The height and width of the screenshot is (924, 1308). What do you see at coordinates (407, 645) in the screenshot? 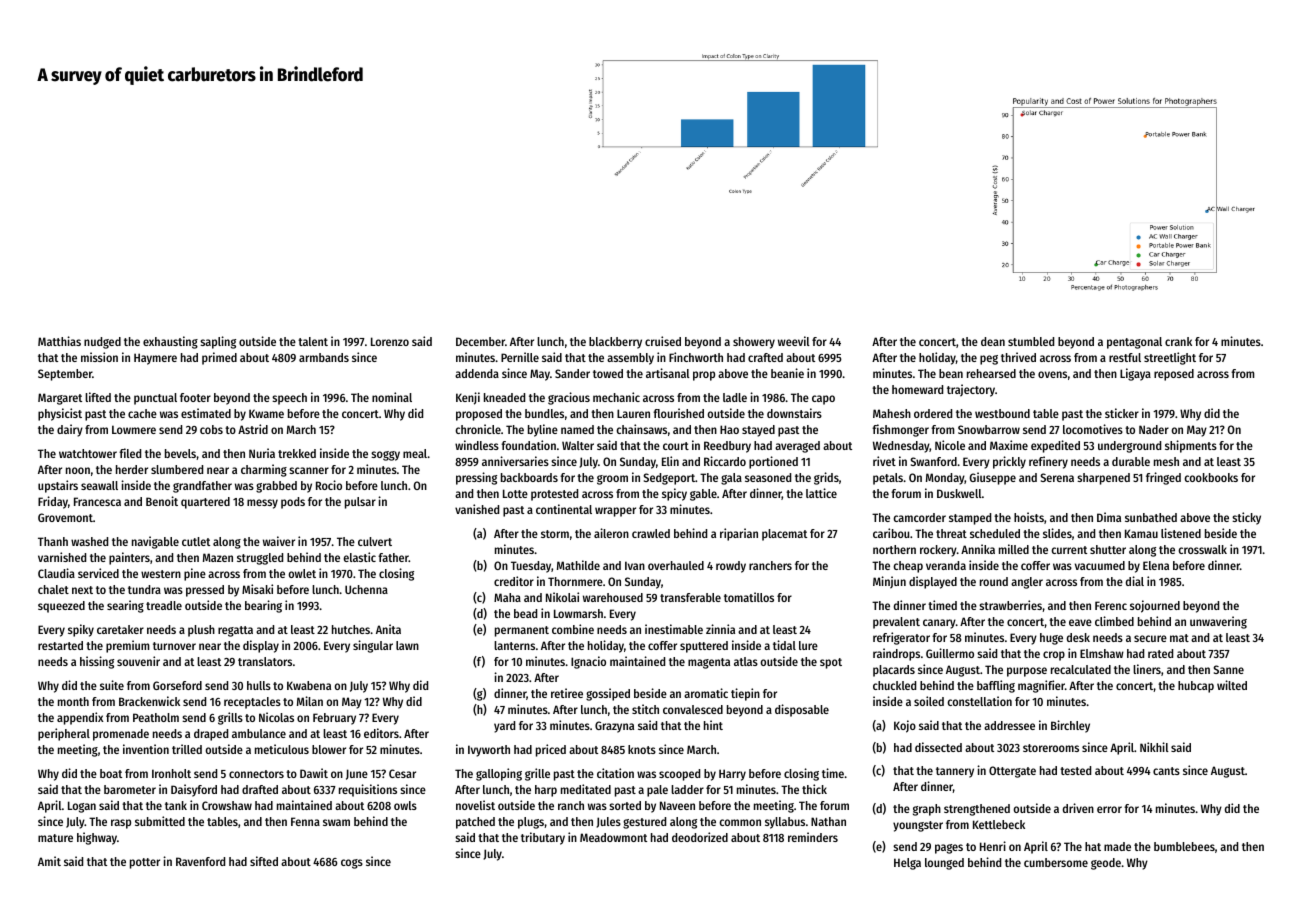
I see `lawn` at bounding box center [407, 645].
